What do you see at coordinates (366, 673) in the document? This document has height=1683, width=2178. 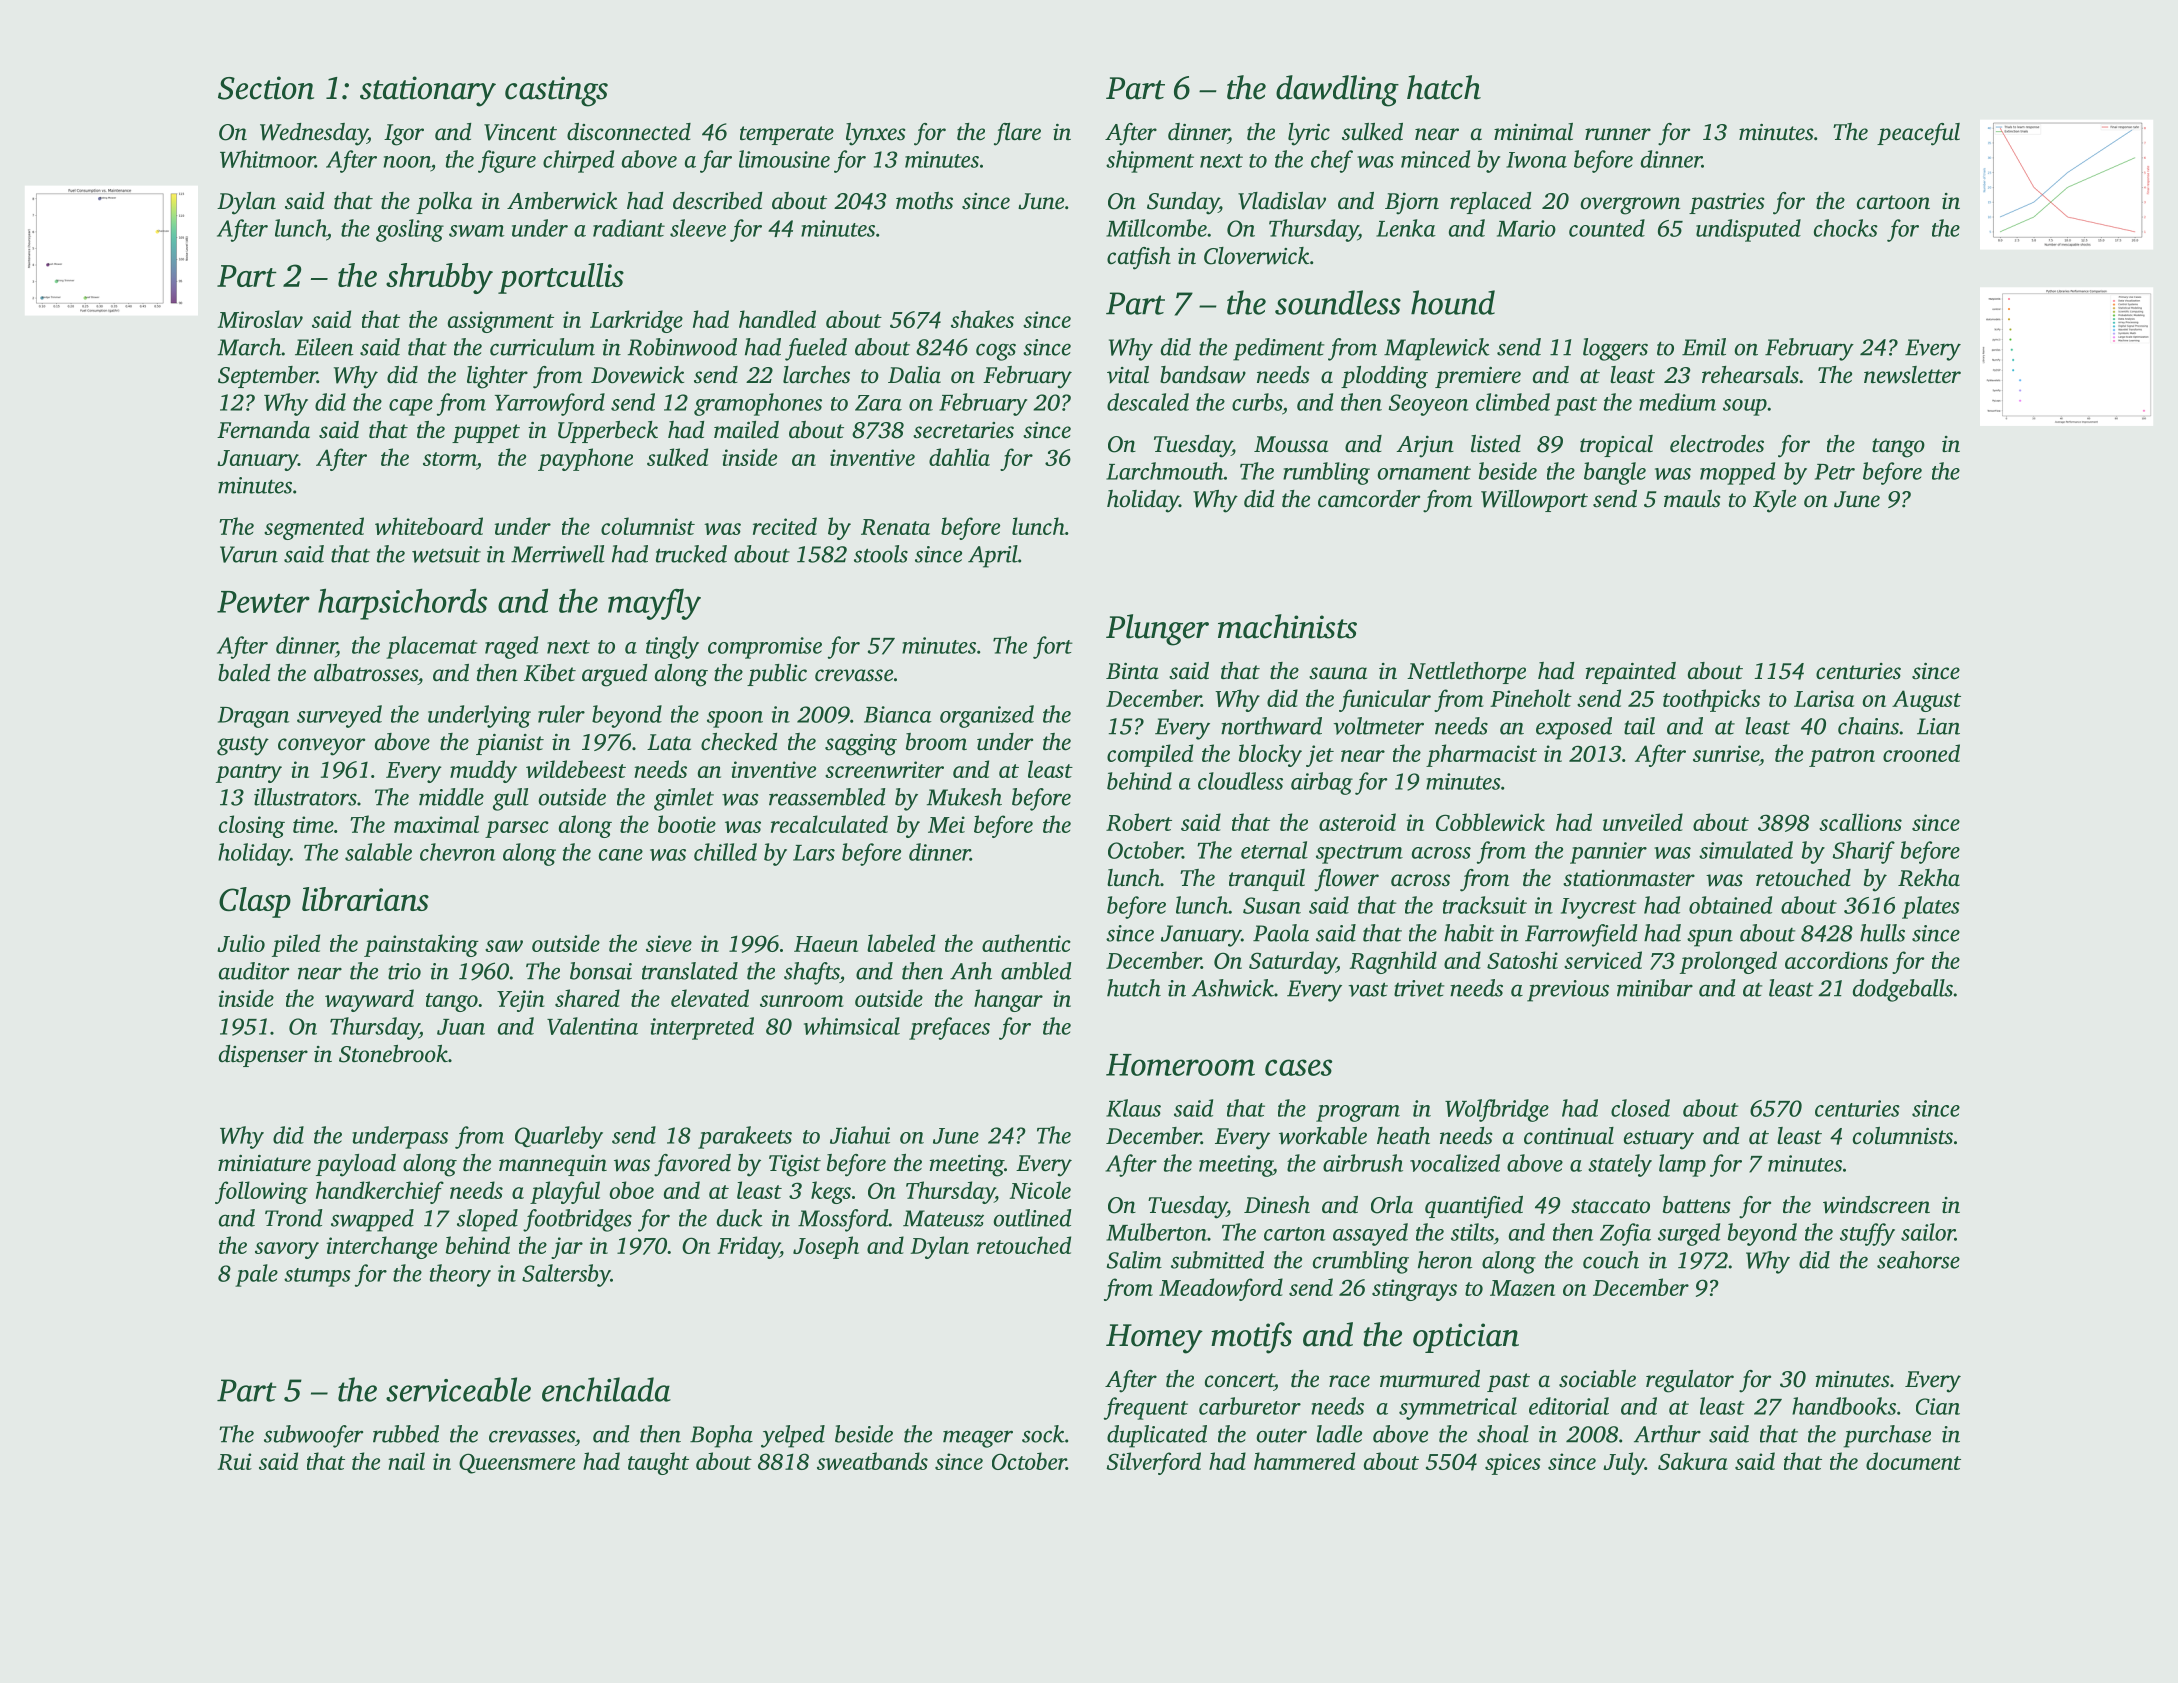 I see `albatrosses` at bounding box center [366, 673].
